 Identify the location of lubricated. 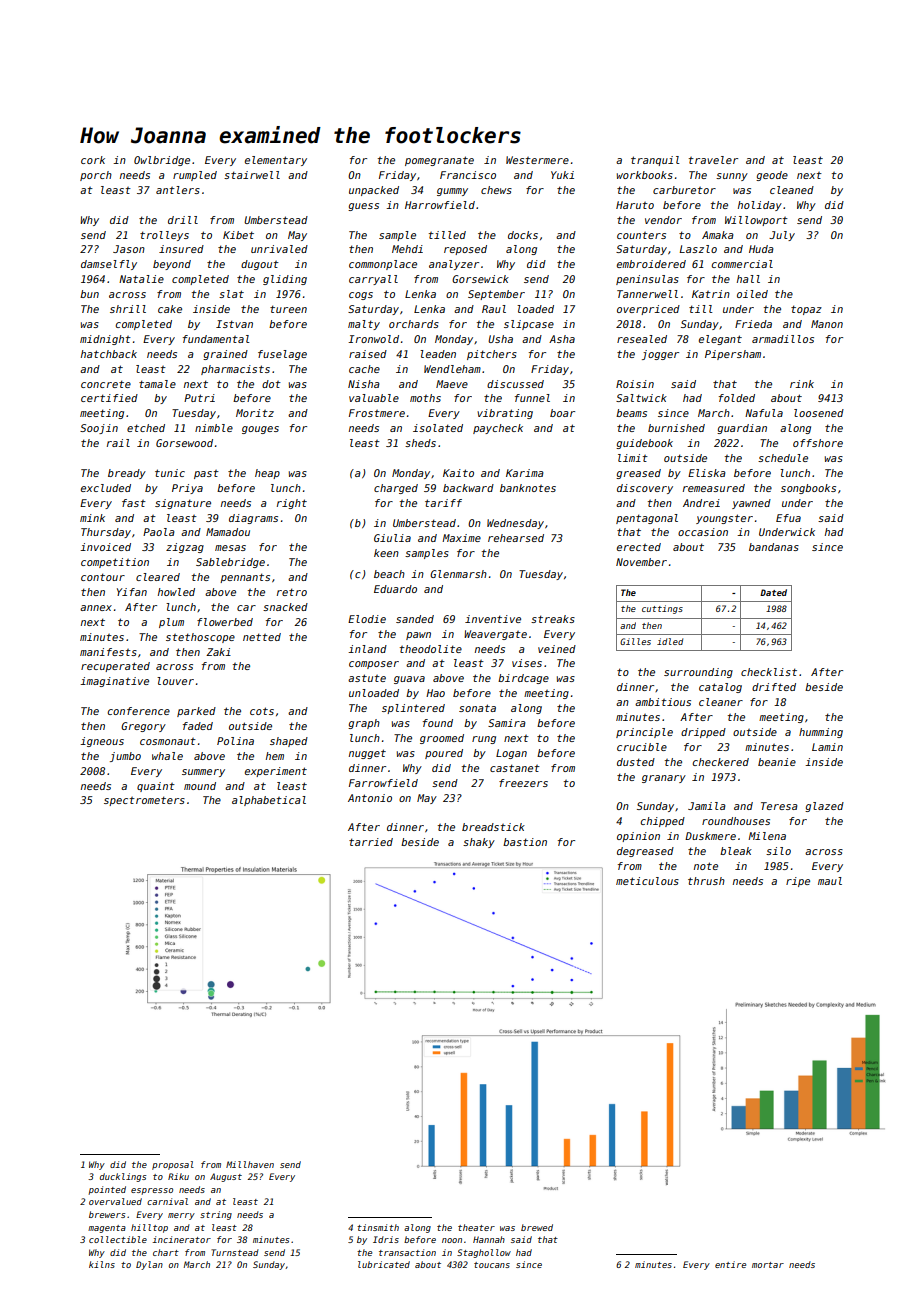
(384, 1264).
